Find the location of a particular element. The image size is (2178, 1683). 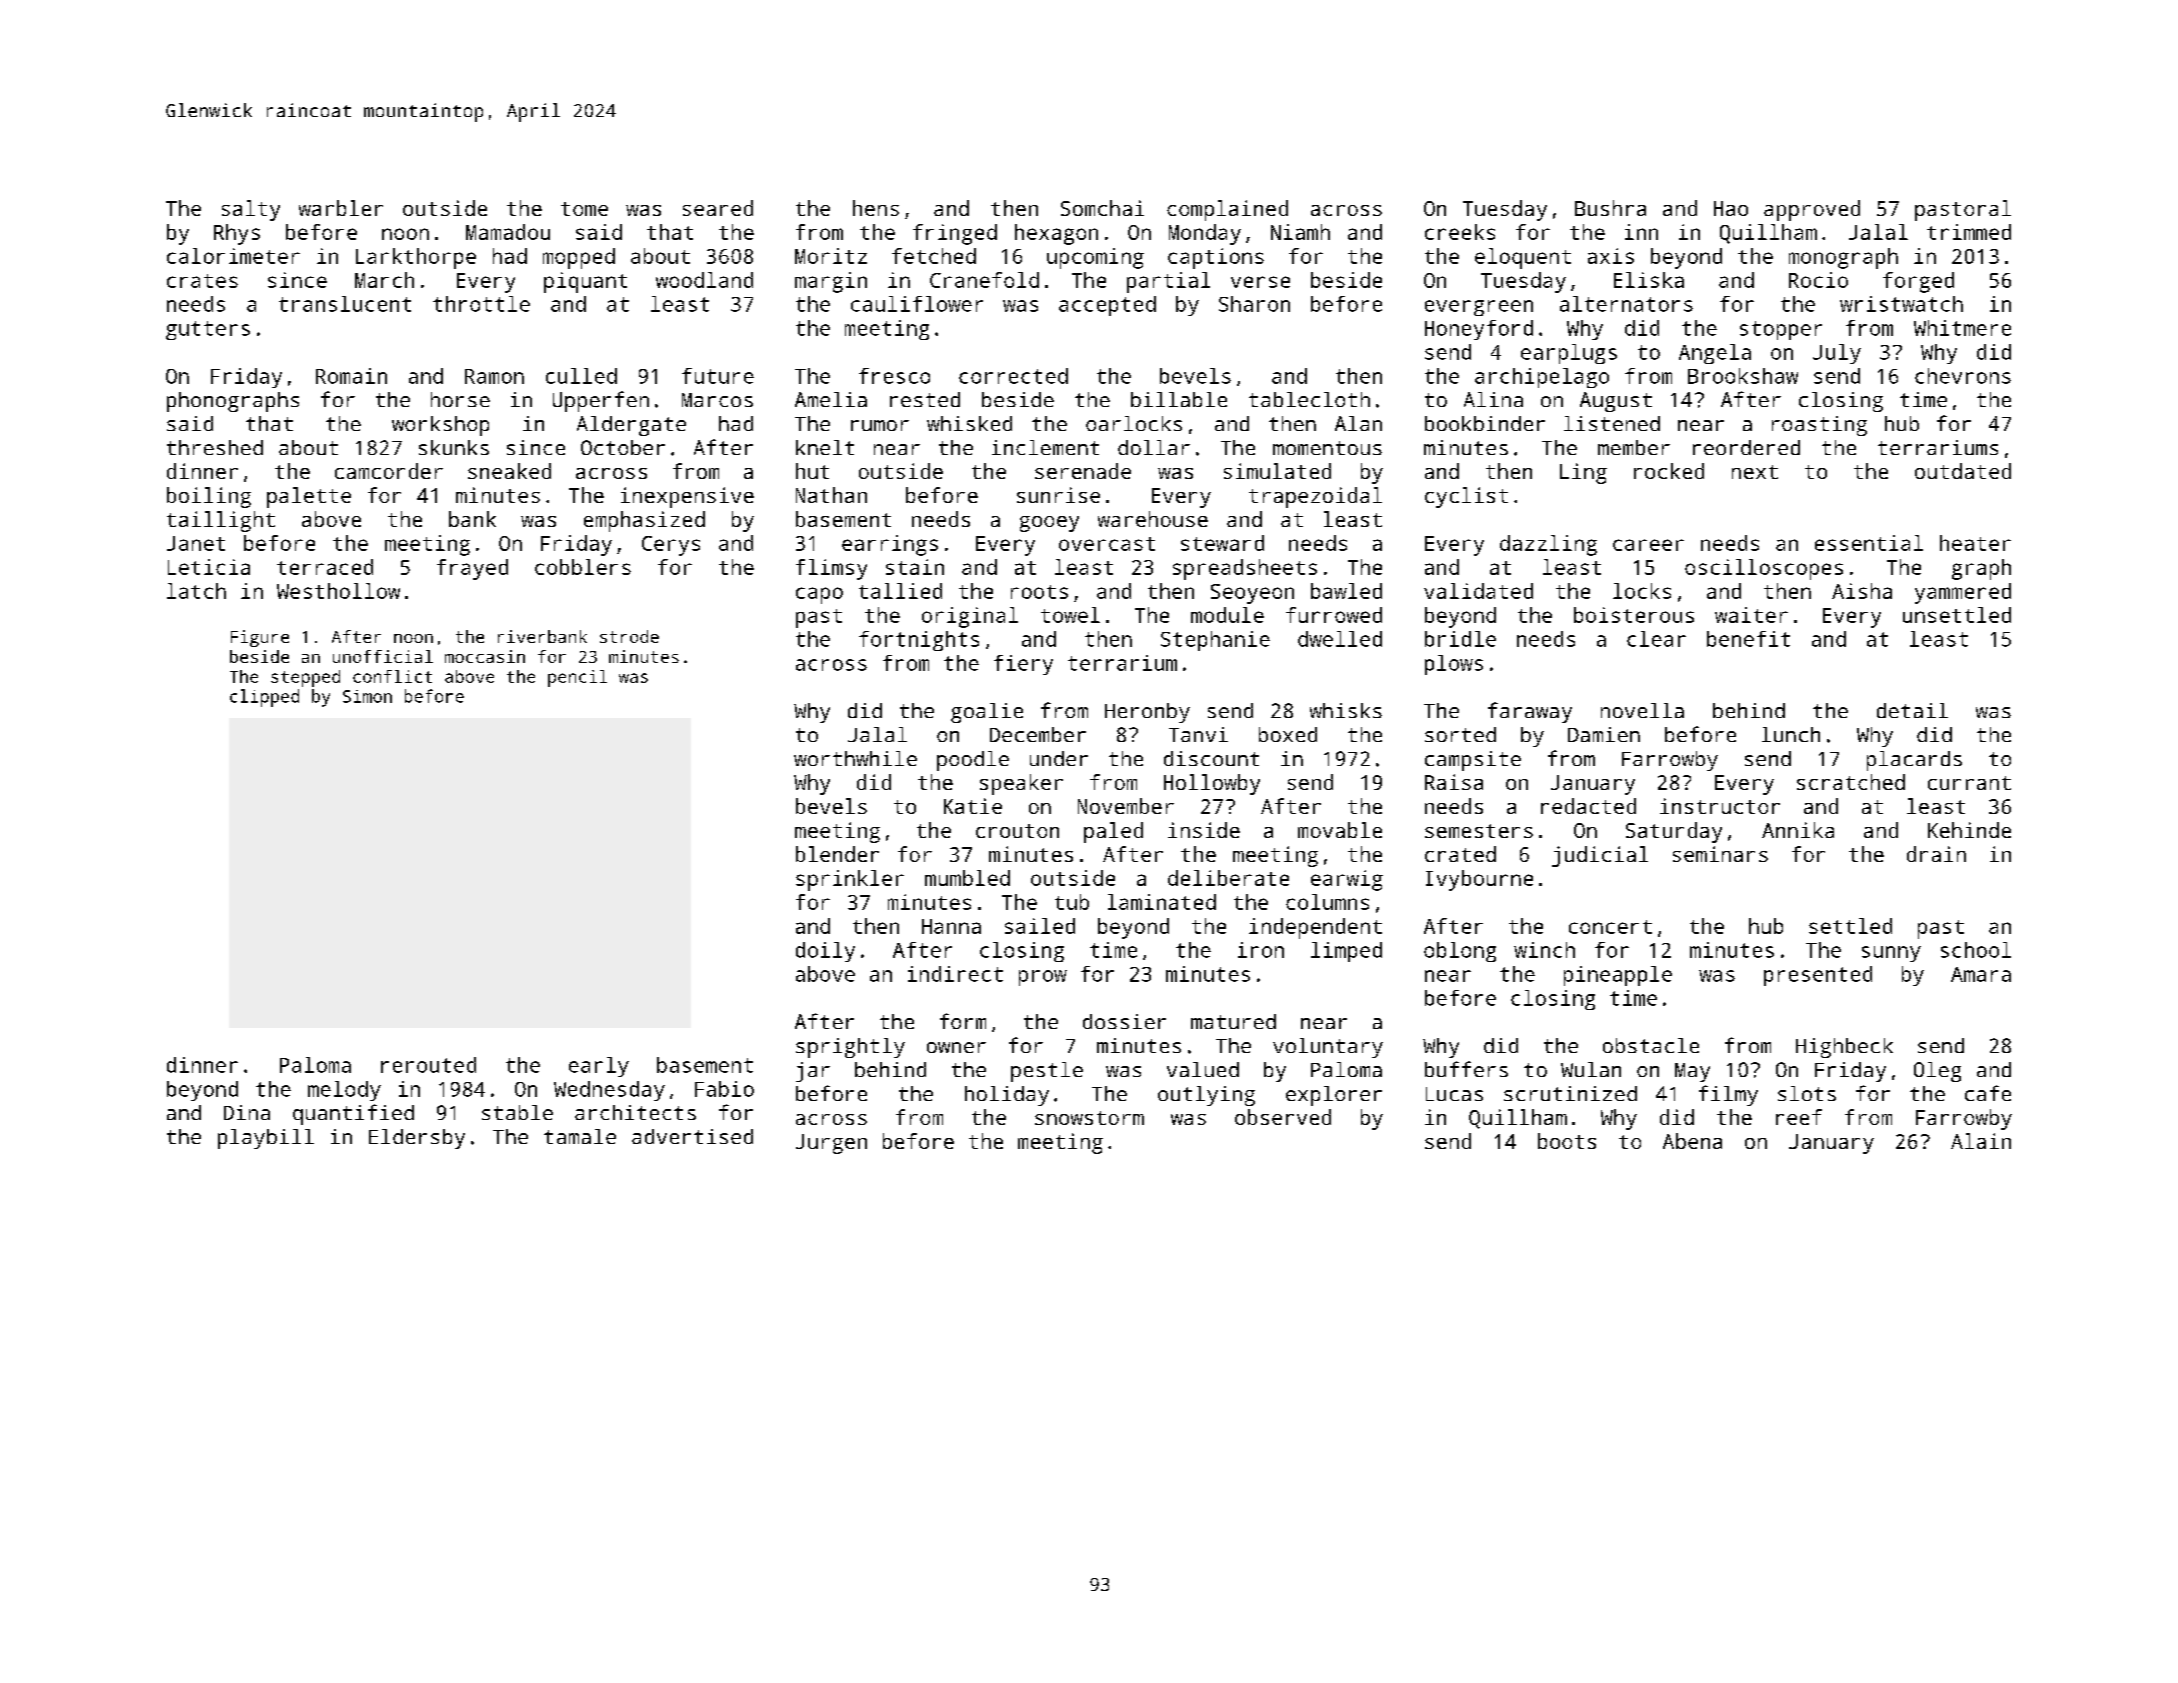

paled is located at coordinates (1113, 832).
